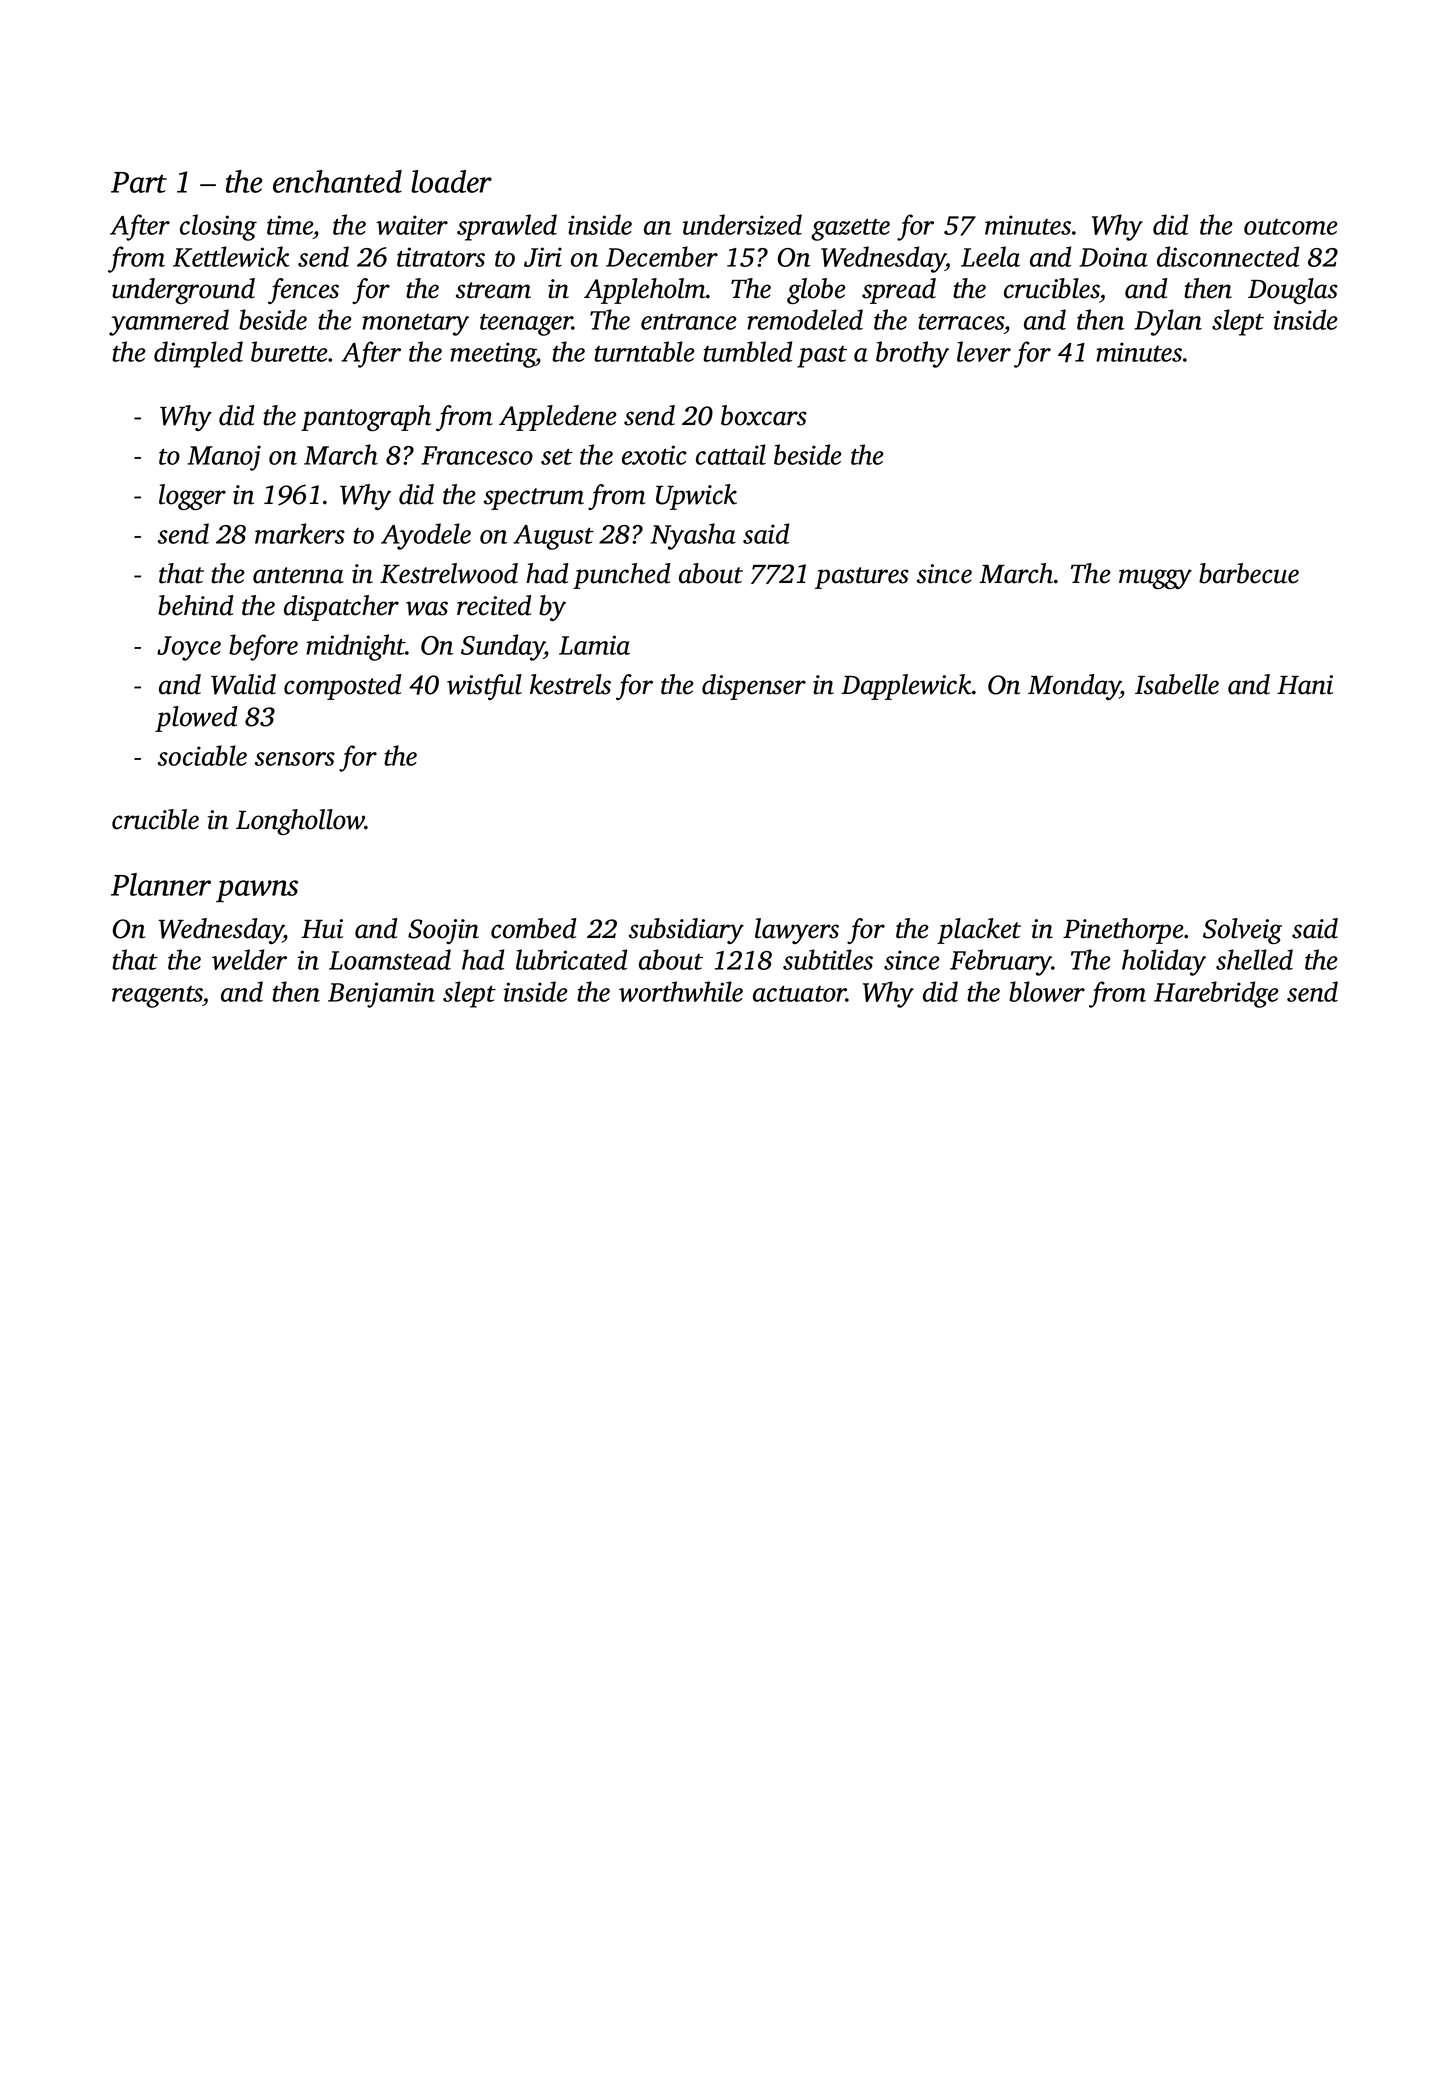 The height and width of the screenshot is (2100, 1450). What do you see at coordinates (696, 497) in the screenshot?
I see `Upwick` at bounding box center [696, 497].
